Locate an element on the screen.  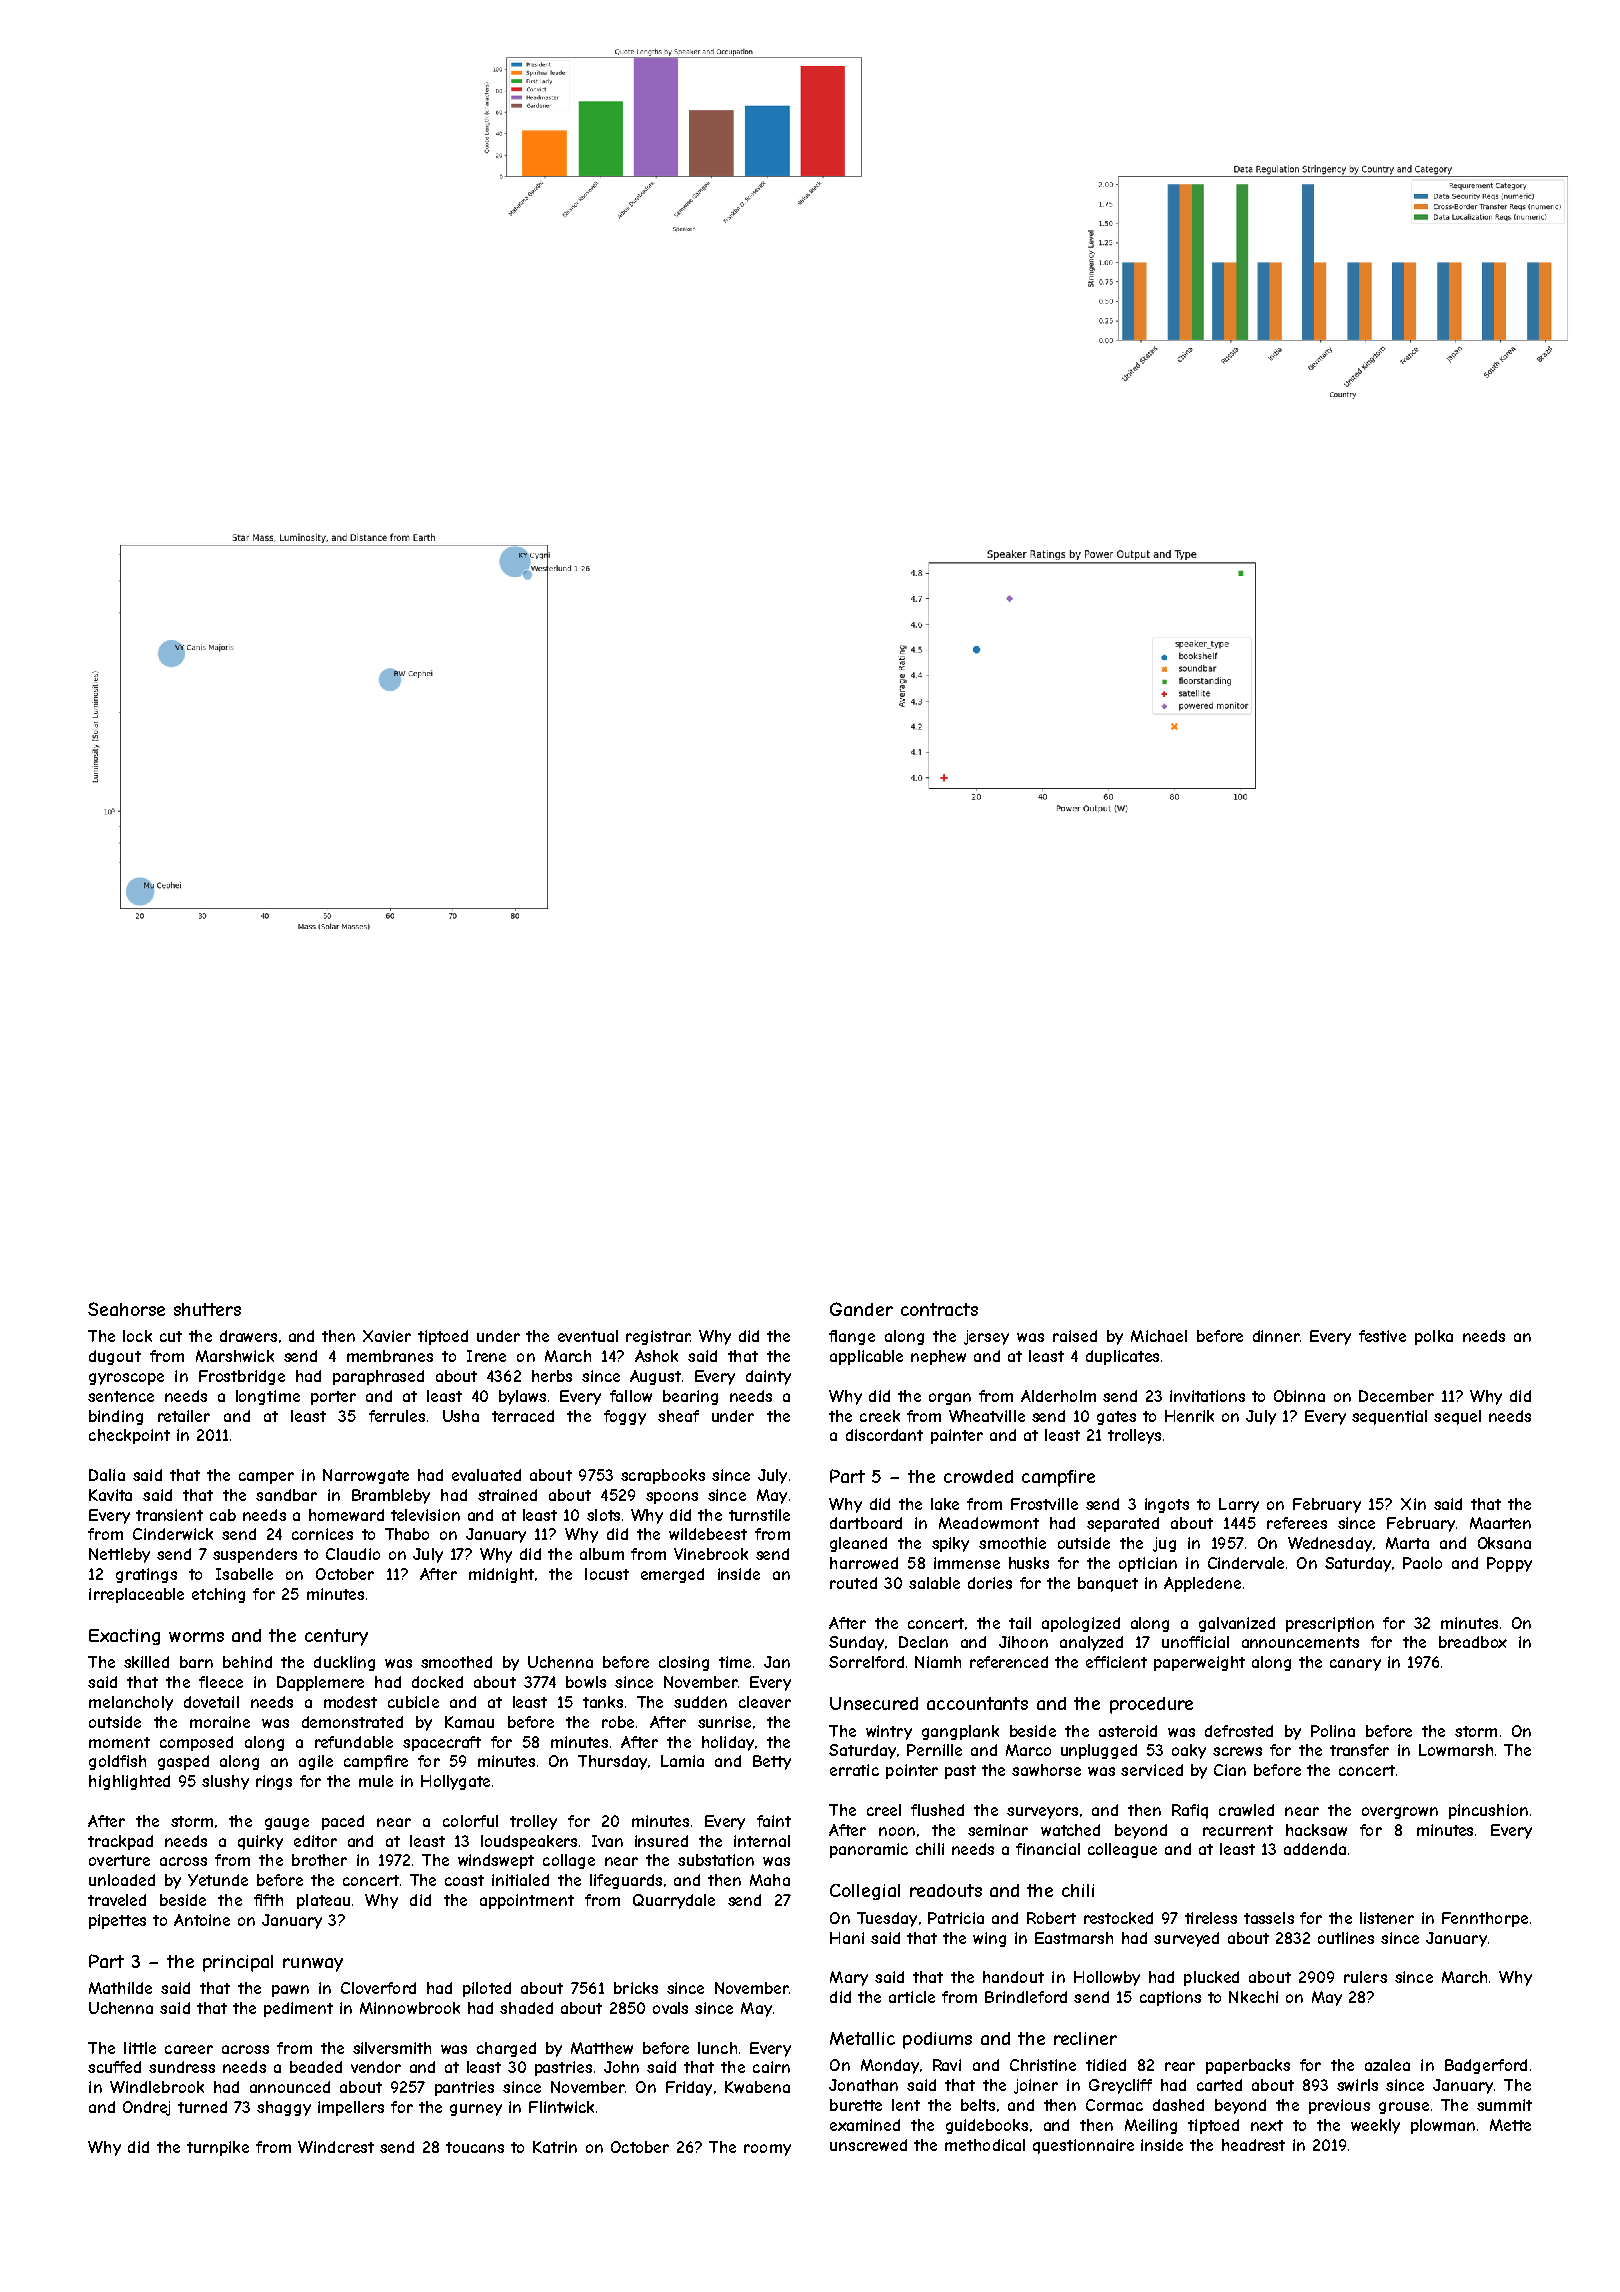
behind is located at coordinates (247, 1662).
